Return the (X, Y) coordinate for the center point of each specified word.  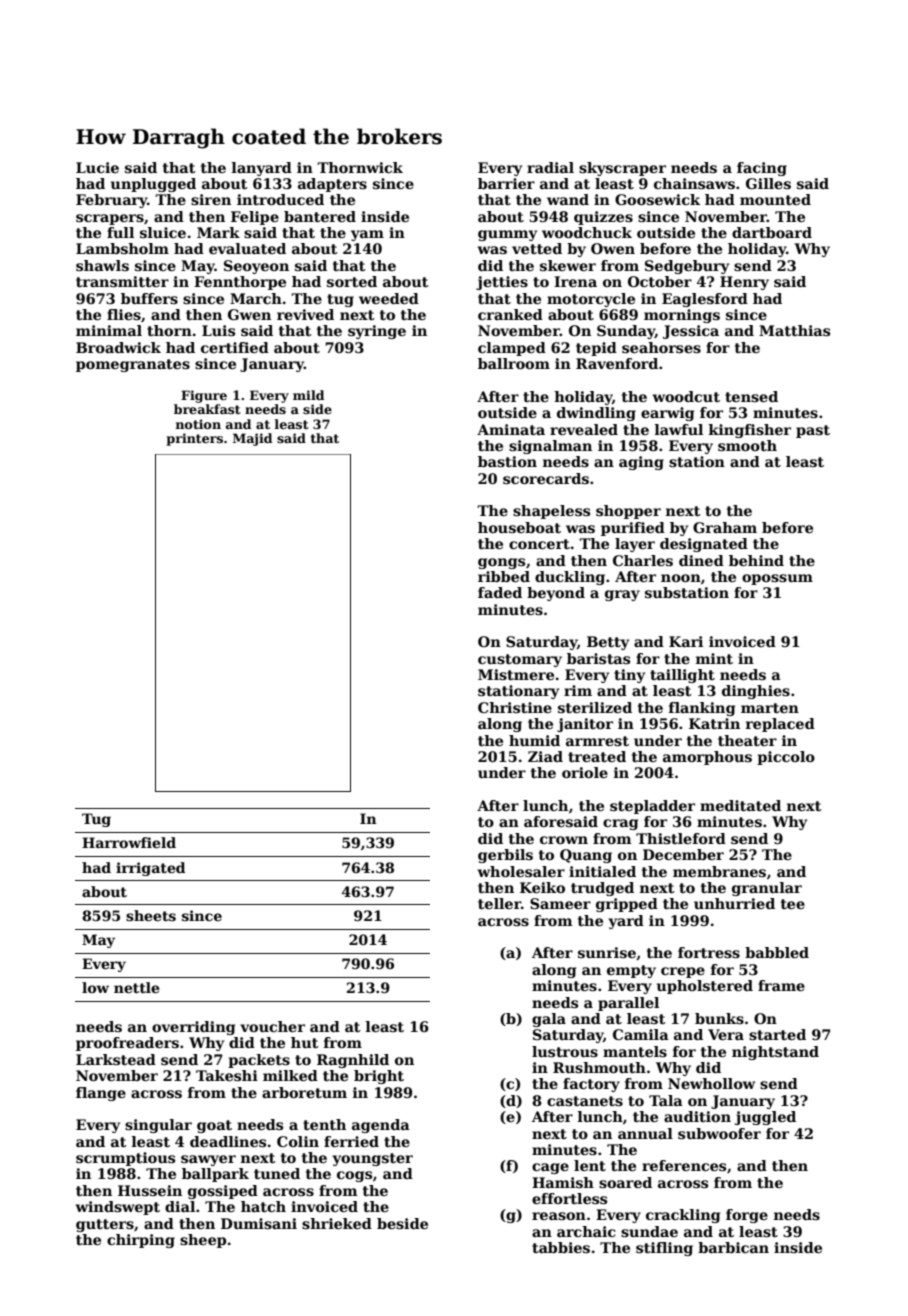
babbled (777, 952)
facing (762, 169)
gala (549, 1020)
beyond (556, 594)
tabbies (561, 1247)
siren (211, 199)
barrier (506, 183)
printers (195, 439)
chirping (141, 1241)
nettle (136, 987)
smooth (747, 445)
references (684, 1165)
